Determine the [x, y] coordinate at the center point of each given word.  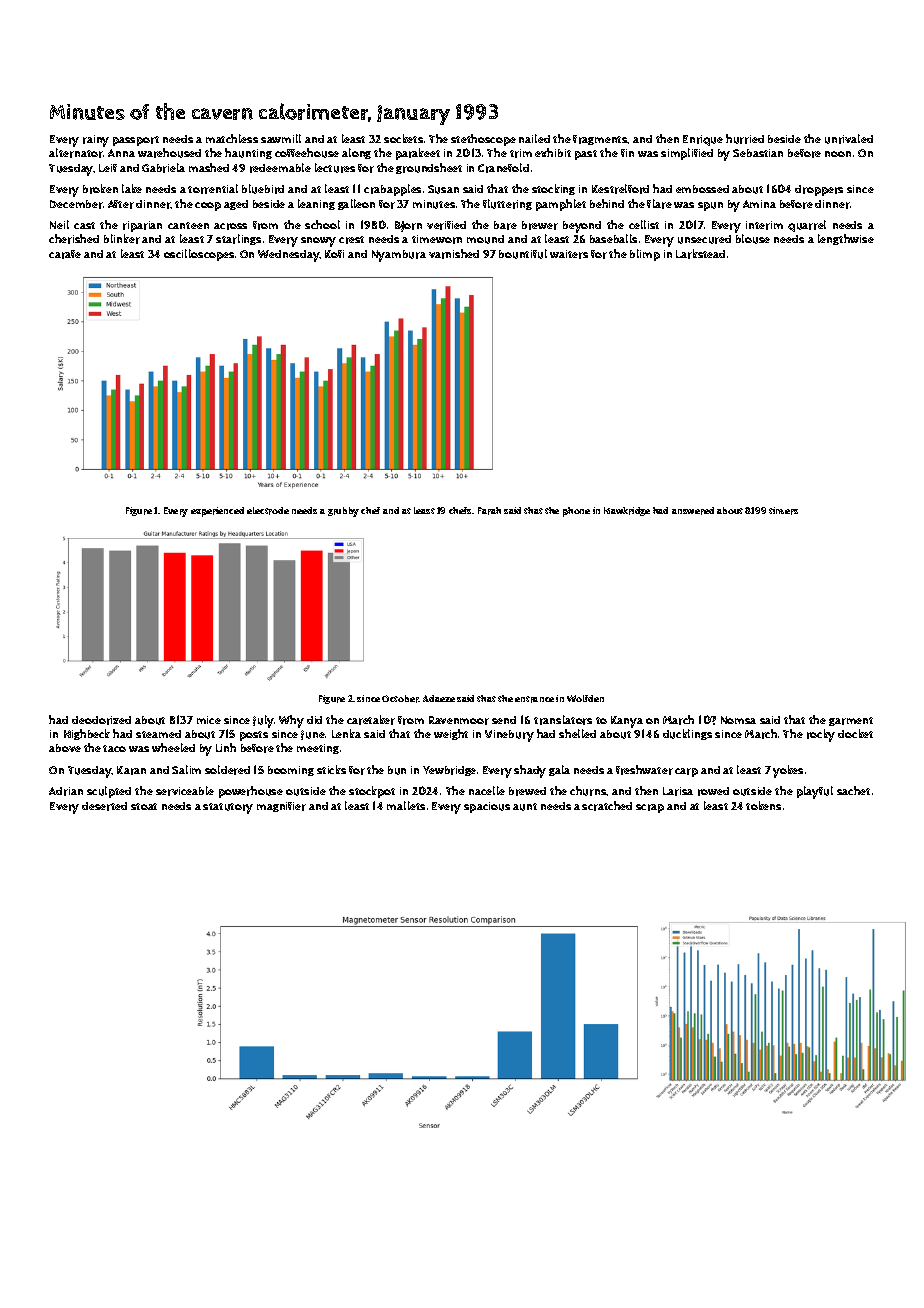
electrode [268, 511]
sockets [403, 138]
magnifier [281, 807]
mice [209, 720]
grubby [343, 512]
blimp [645, 255]
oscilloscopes [199, 255]
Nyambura [399, 256]
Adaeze [439, 698]
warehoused [169, 153]
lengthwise [846, 239]
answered [693, 511]
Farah [489, 511]
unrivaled [849, 139]
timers [783, 511]
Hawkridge [627, 511]
